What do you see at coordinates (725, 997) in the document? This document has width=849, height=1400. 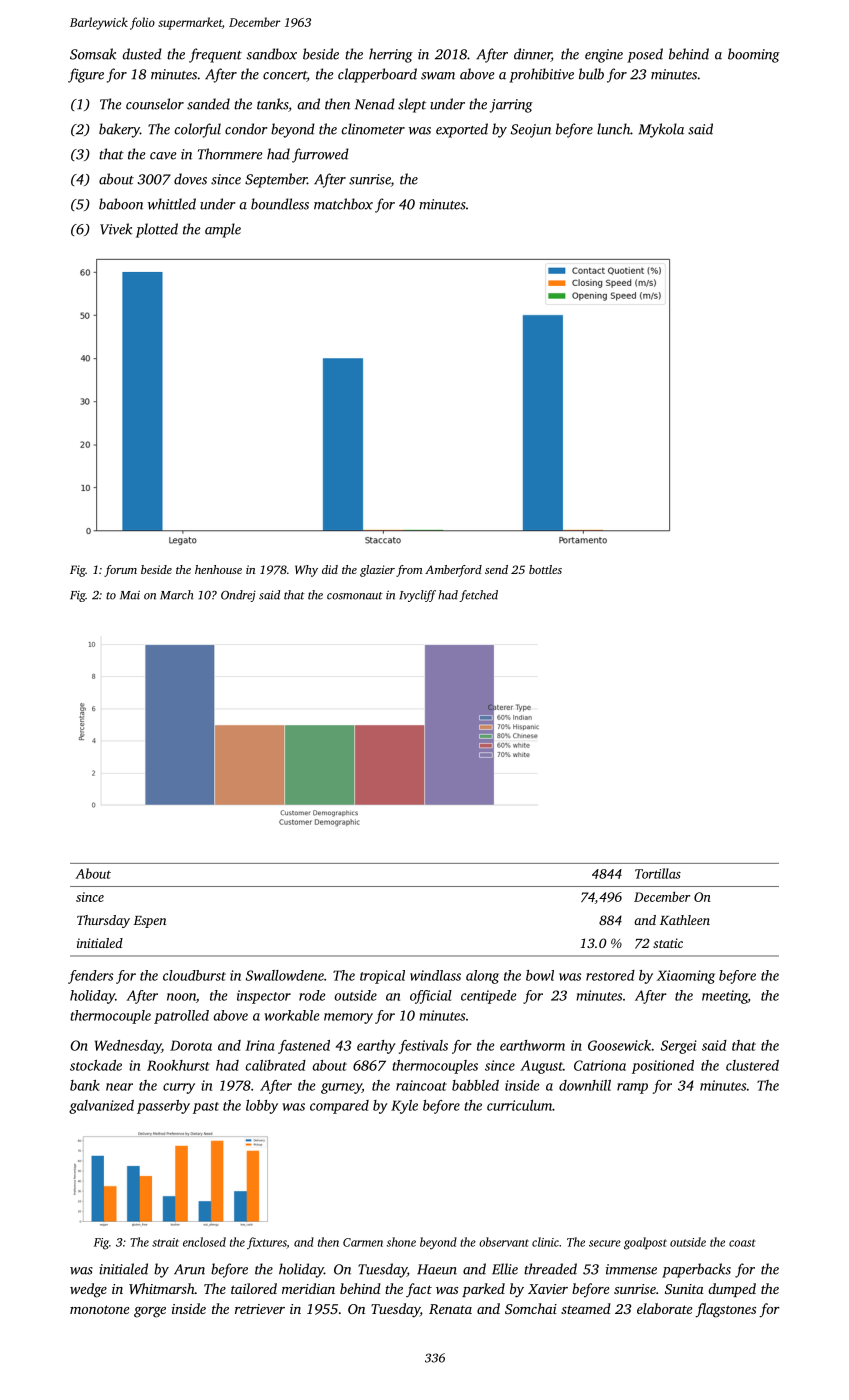 I see `meeting` at bounding box center [725, 997].
